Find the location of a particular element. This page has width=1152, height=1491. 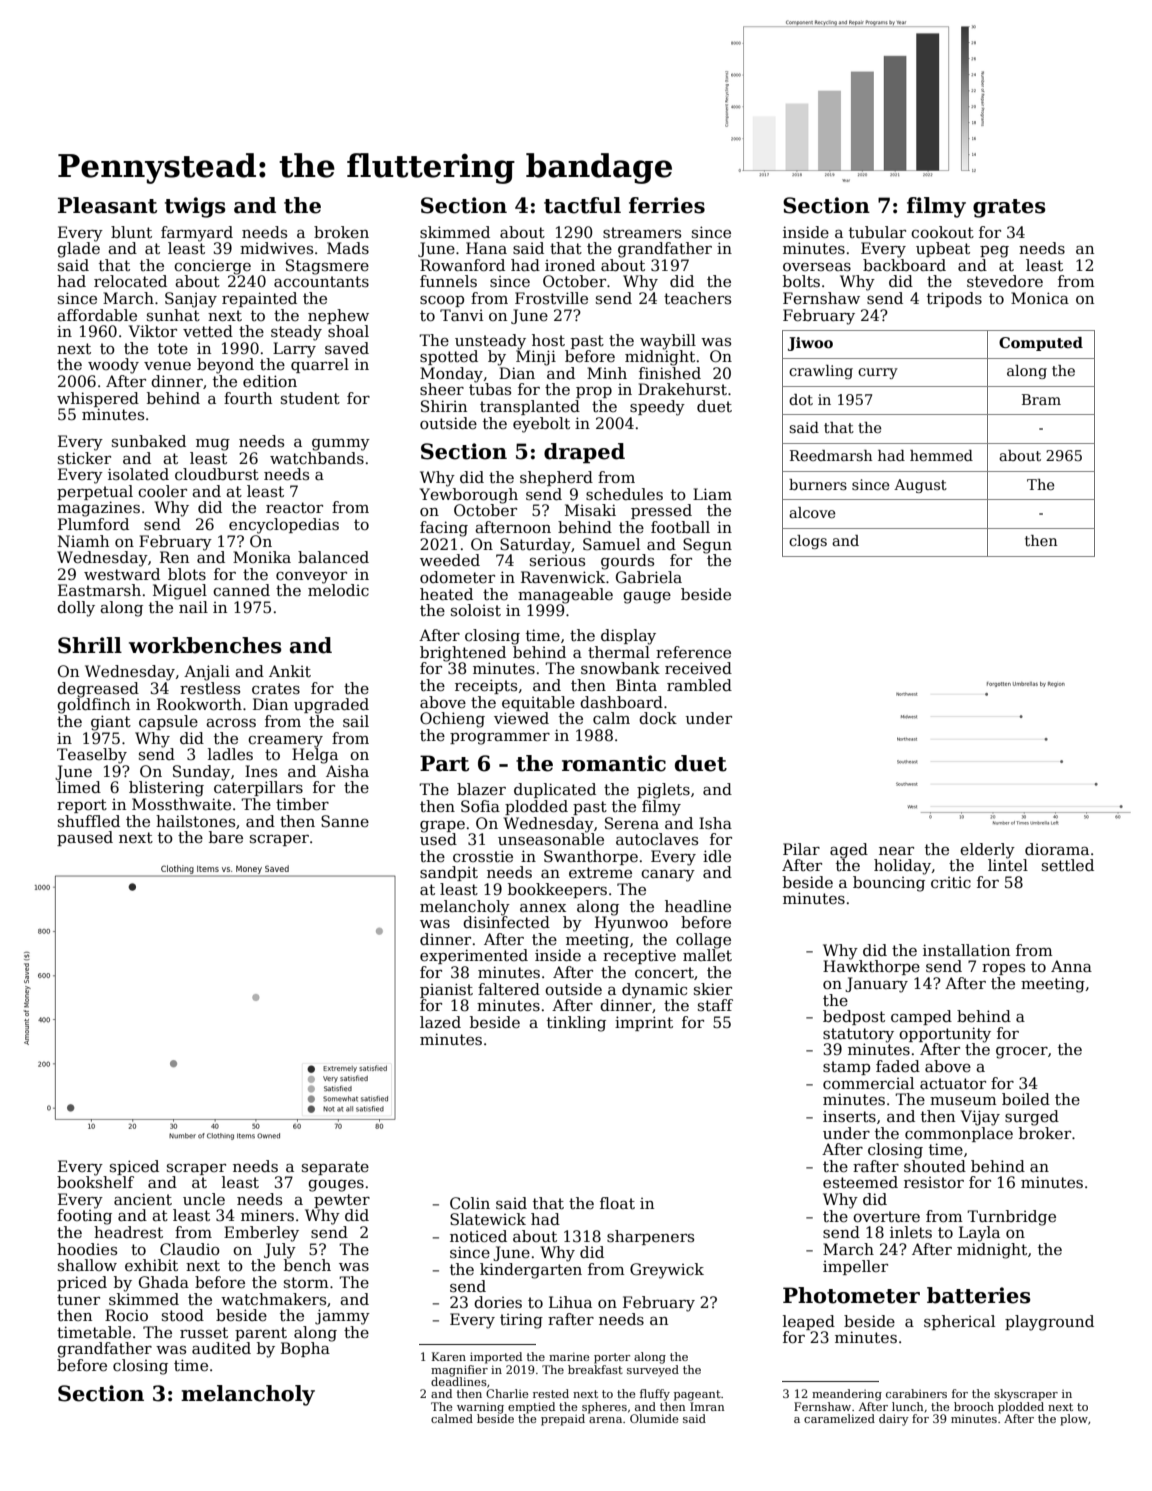

Shrill is located at coordinates (90, 645).
